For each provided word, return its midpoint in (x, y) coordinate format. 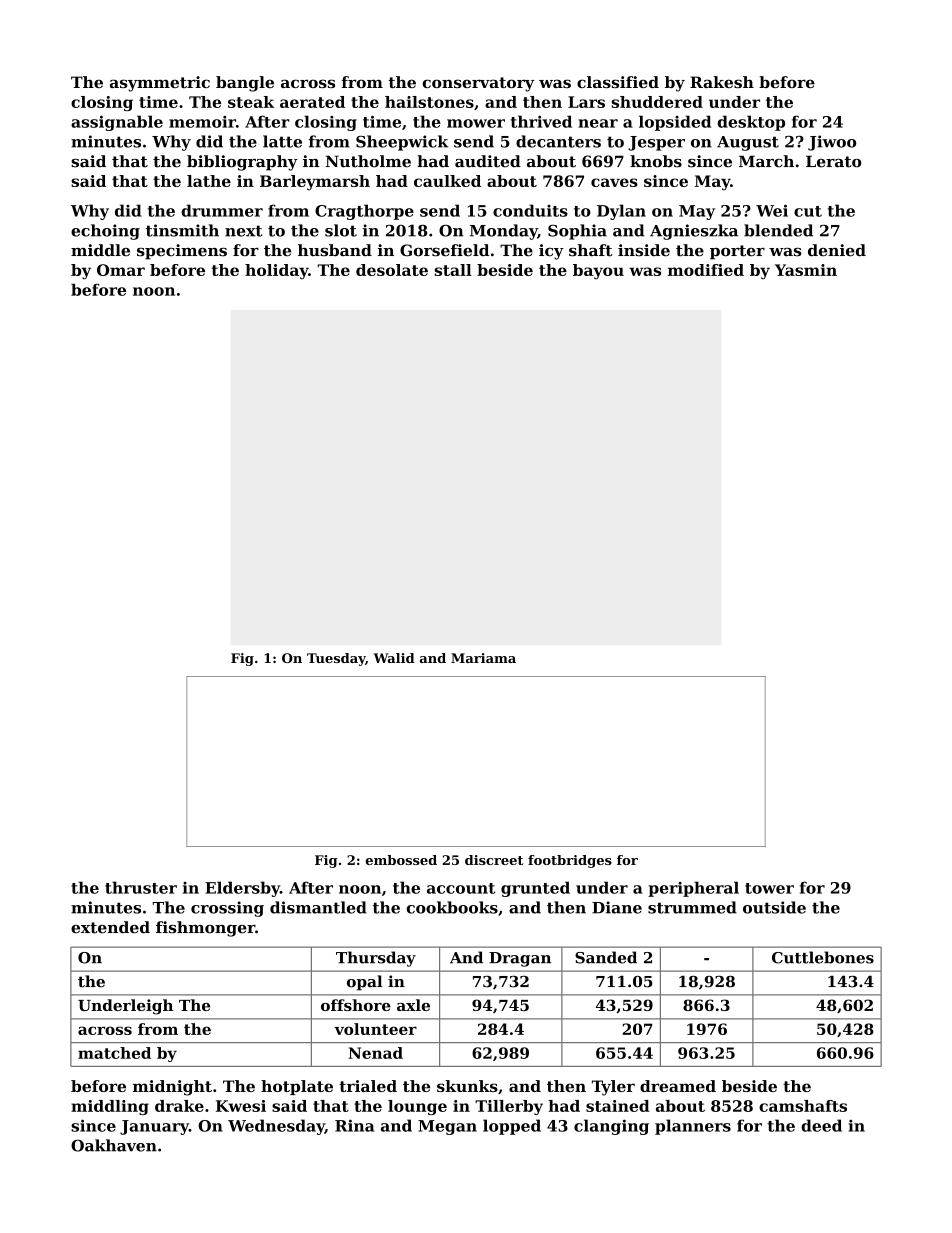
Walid (394, 658)
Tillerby (509, 1107)
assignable (117, 123)
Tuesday (336, 659)
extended (110, 927)
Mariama (483, 658)
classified (618, 82)
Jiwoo (832, 143)
